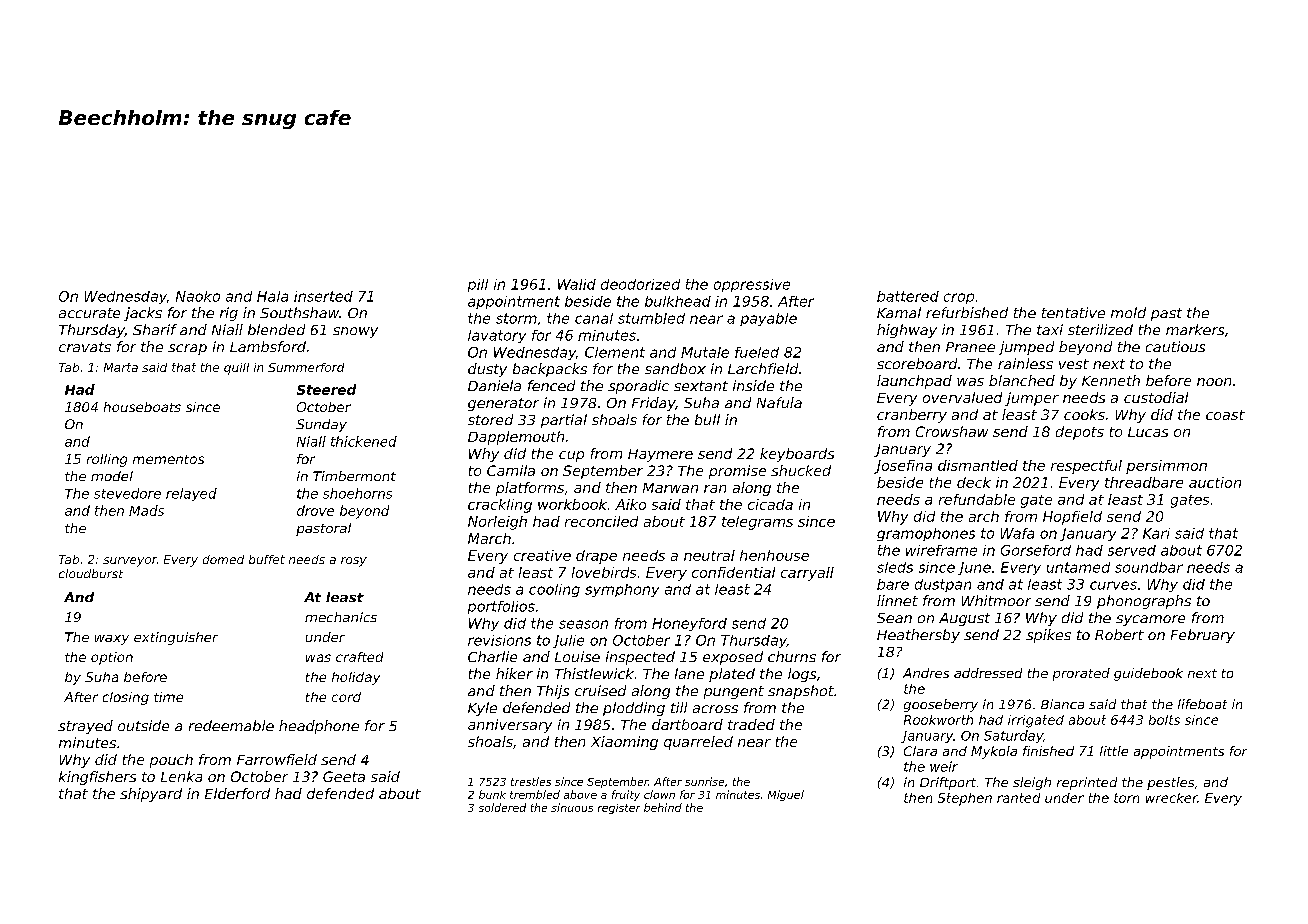 This document has height=924, width=1308. I want to click on Walid, so click(577, 284).
